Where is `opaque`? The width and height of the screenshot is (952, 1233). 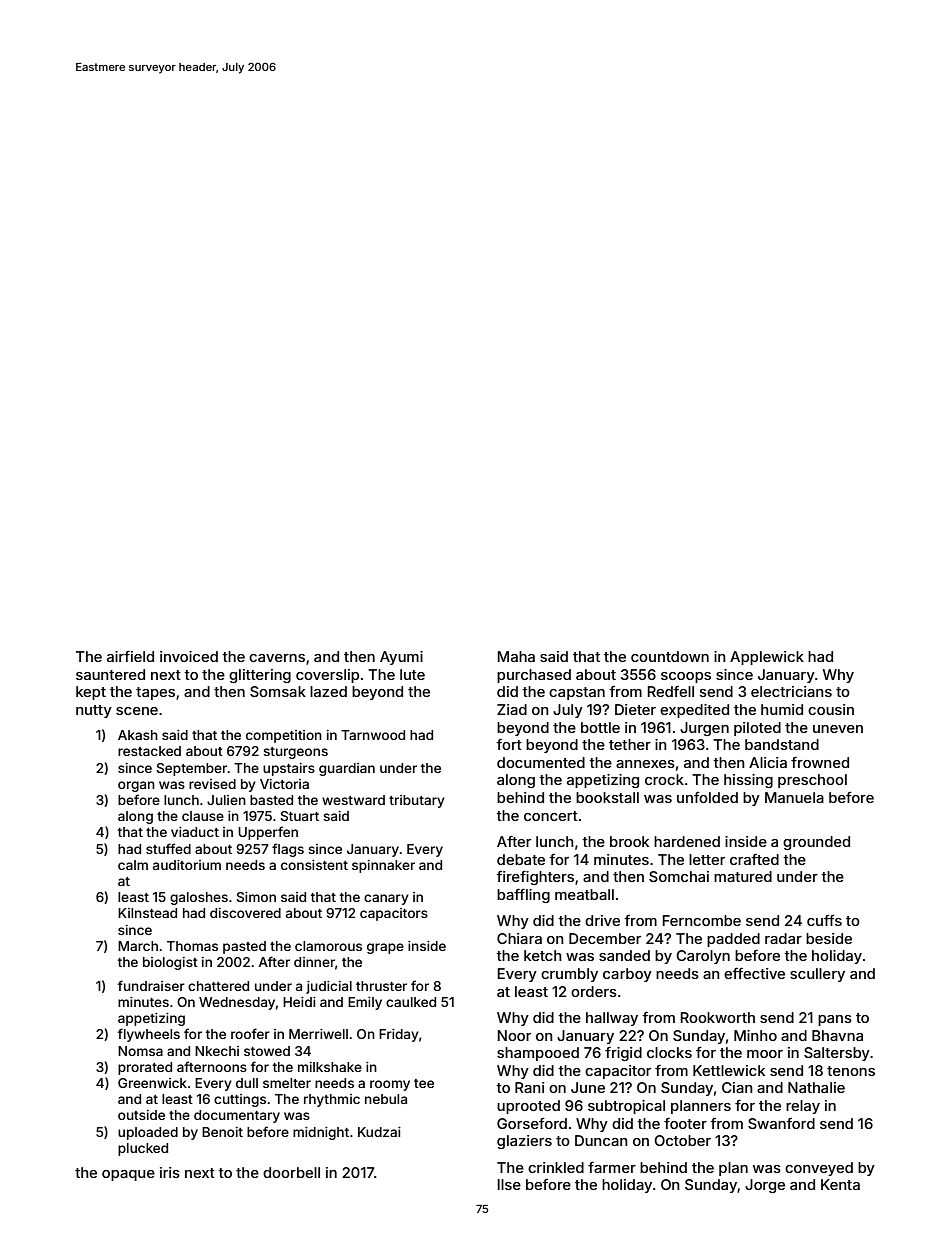 opaque is located at coordinates (128, 1175).
